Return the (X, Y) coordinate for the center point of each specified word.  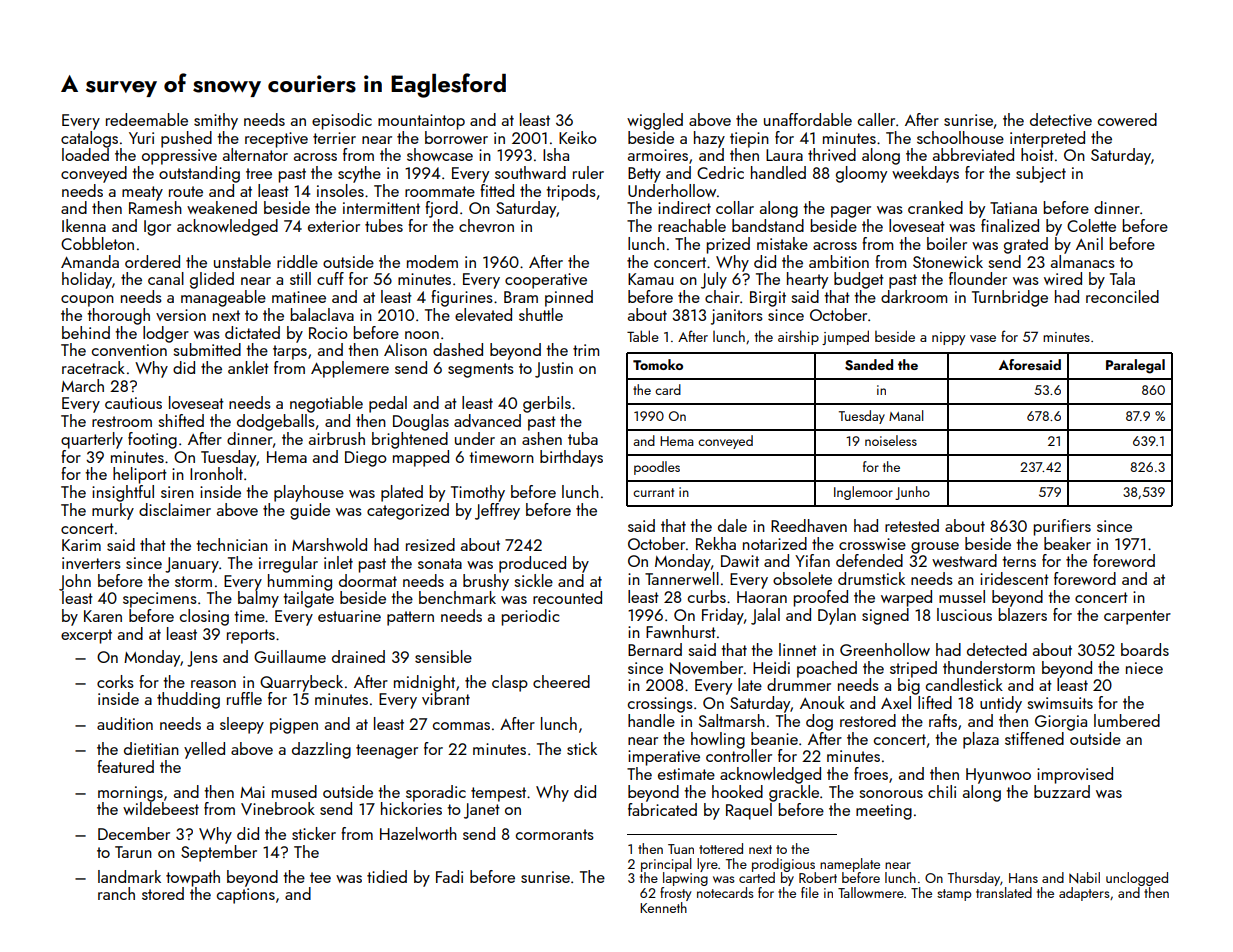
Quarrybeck (301, 683)
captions (246, 896)
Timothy (478, 493)
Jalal (765, 616)
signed (885, 616)
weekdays (925, 174)
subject (1041, 174)
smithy (216, 121)
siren (177, 492)
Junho (912, 493)
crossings (660, 705)
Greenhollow (885, 649)
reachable (692, 225)
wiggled (655, 121)
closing (204, 617)
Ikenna (84, 225)
